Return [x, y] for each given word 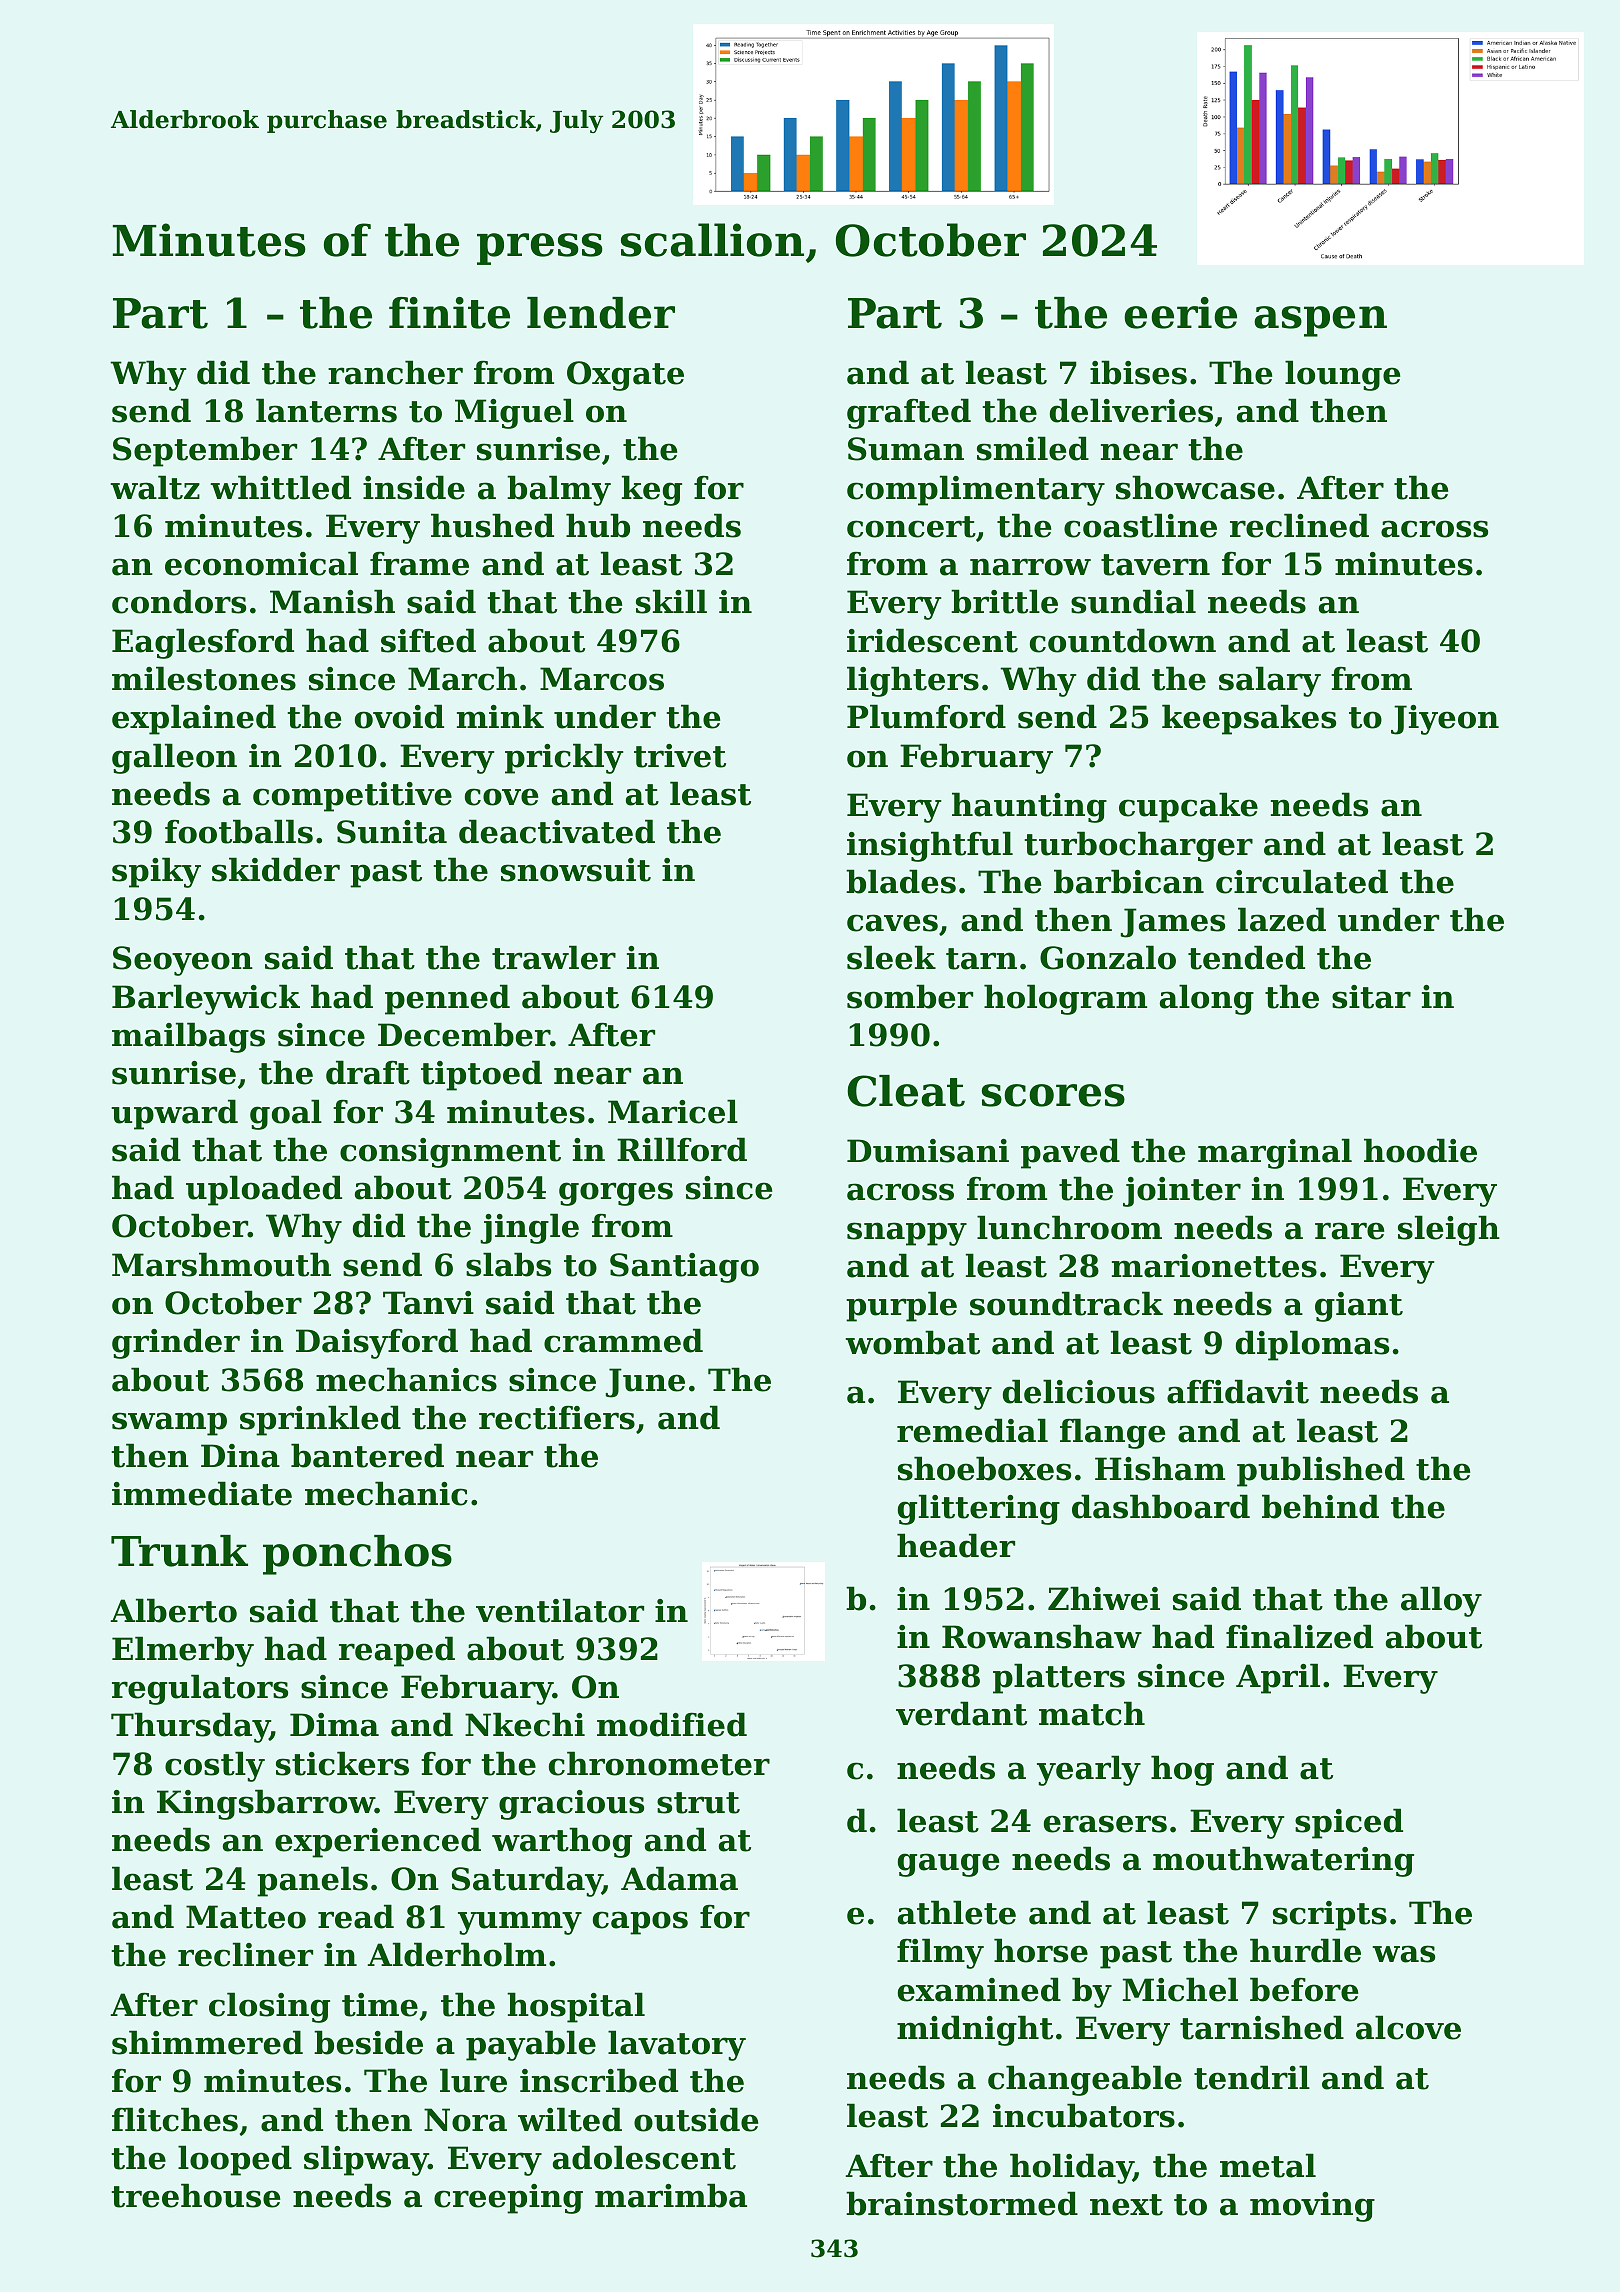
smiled [1033, 448]
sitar [1371, 997]
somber [910, 996]
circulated [1302, 881]
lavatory [677, 2045]
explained [194, 719]
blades [901, 881]
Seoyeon [183, 961]
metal [1268, 2165]
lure [473, 2080]
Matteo [246, 1917]
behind [1320, 1506]
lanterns [326, 410]
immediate [202, 1493]
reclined [1299, 525]
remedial [972, 1430]
